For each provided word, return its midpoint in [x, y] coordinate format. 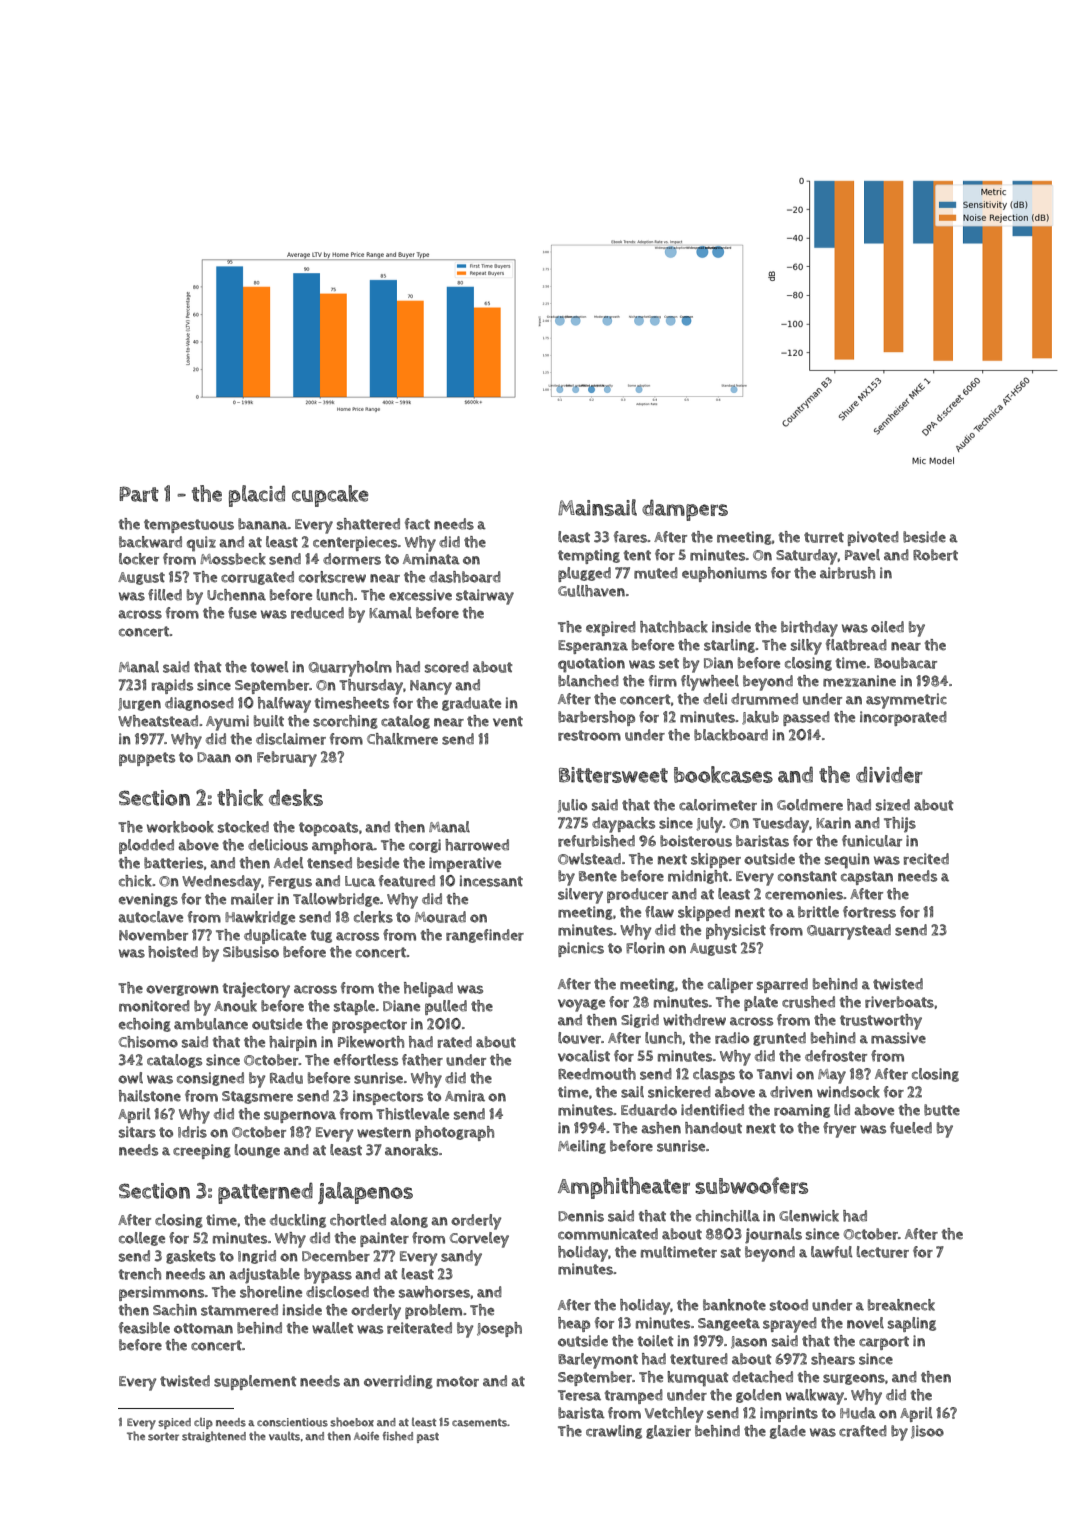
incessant [491, 881]
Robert [935, 555]
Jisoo [927, 1432]
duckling [298, 1221]
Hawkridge [260, 918]
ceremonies [804, 894]
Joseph [499, 1329]
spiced [174, 1423]
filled [165, 595]
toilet [655, 1341]
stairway [485, 597]
